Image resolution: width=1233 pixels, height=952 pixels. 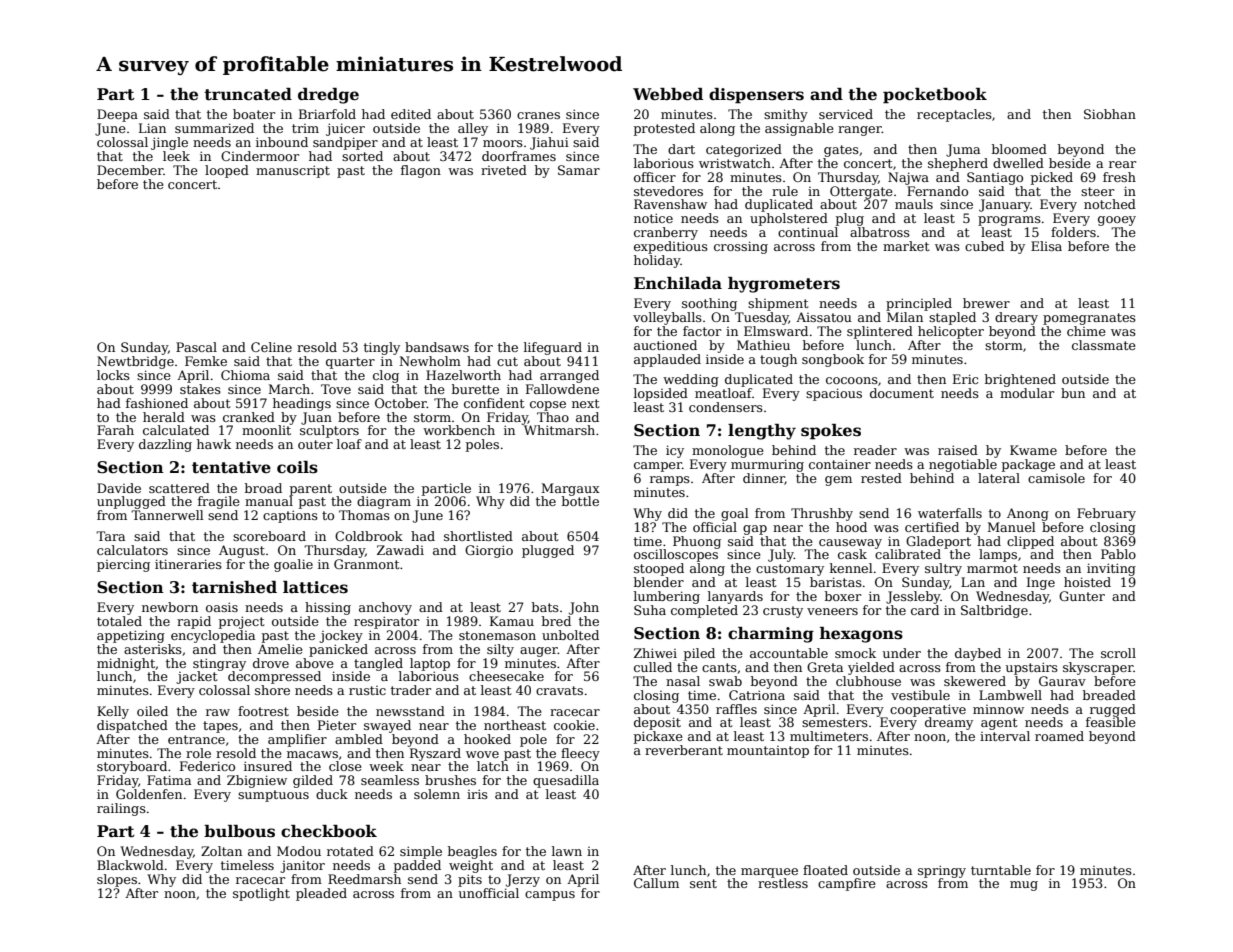 What do you see at coordinates (579, 170) in the screenshot?
I see `Samar` at bounding box center [579, 170].
